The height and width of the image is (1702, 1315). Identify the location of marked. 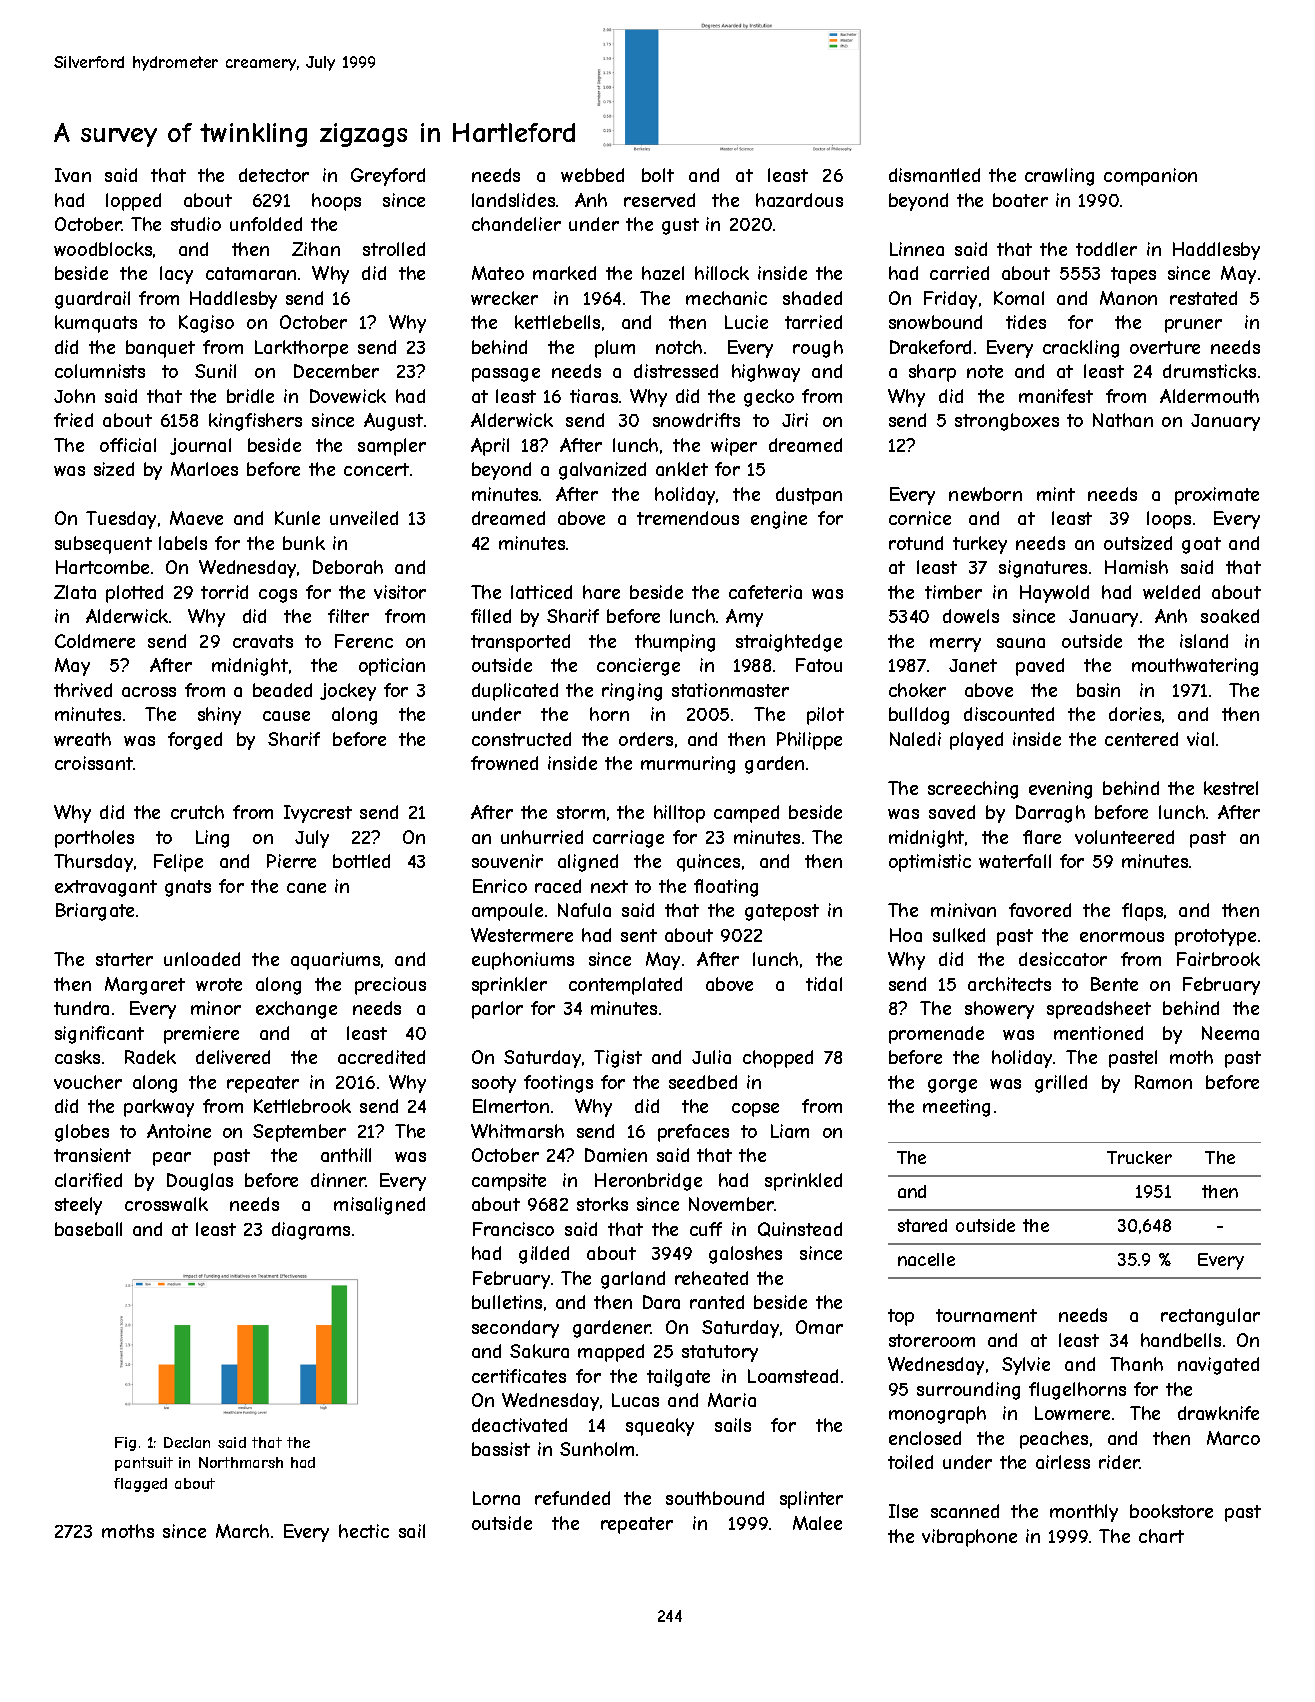
(564, 273).
